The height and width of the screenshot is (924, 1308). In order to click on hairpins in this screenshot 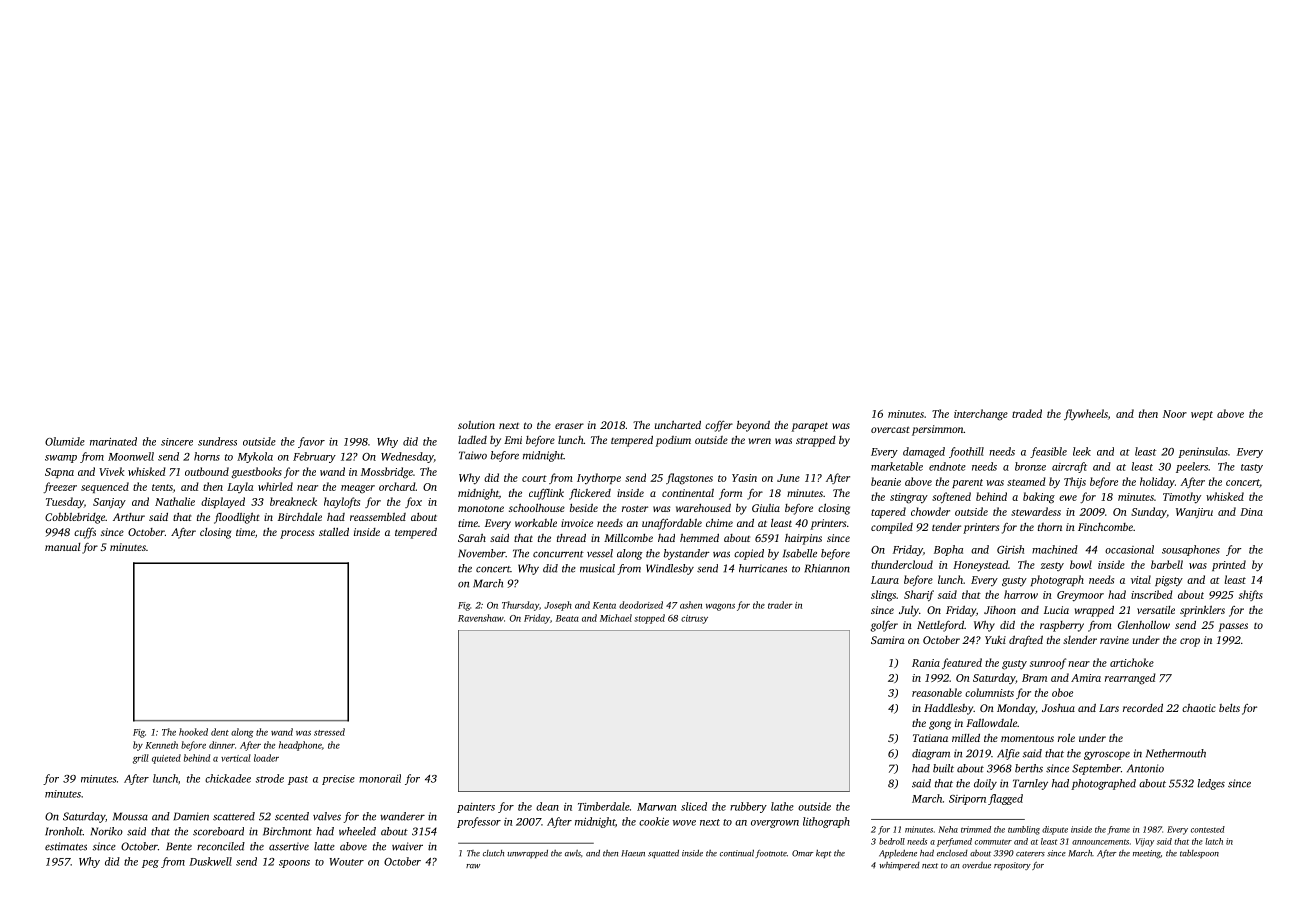, I will do `click(803, 539)`.
